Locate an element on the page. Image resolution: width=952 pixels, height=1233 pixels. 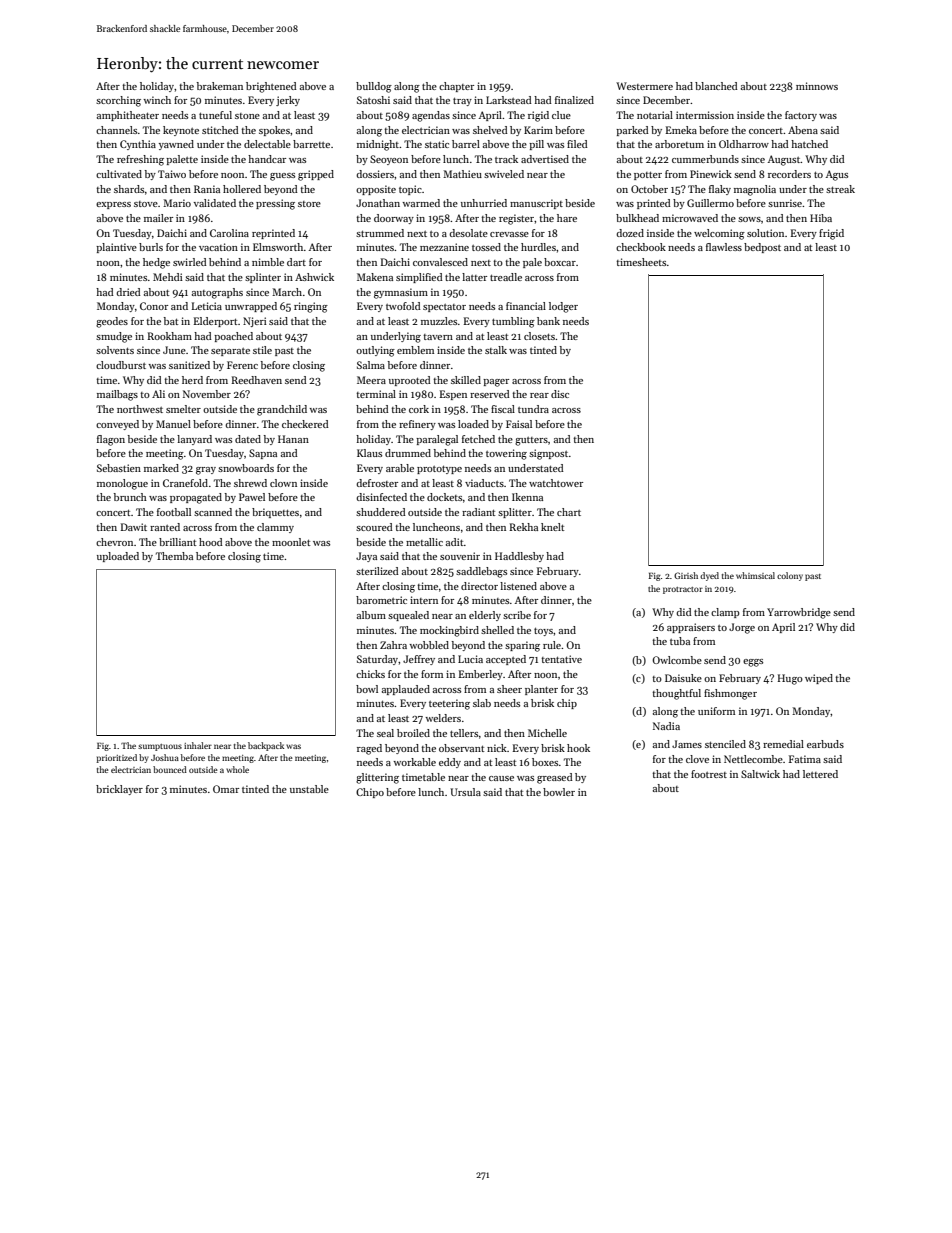
lettered is located at coordinates (820, 774).
